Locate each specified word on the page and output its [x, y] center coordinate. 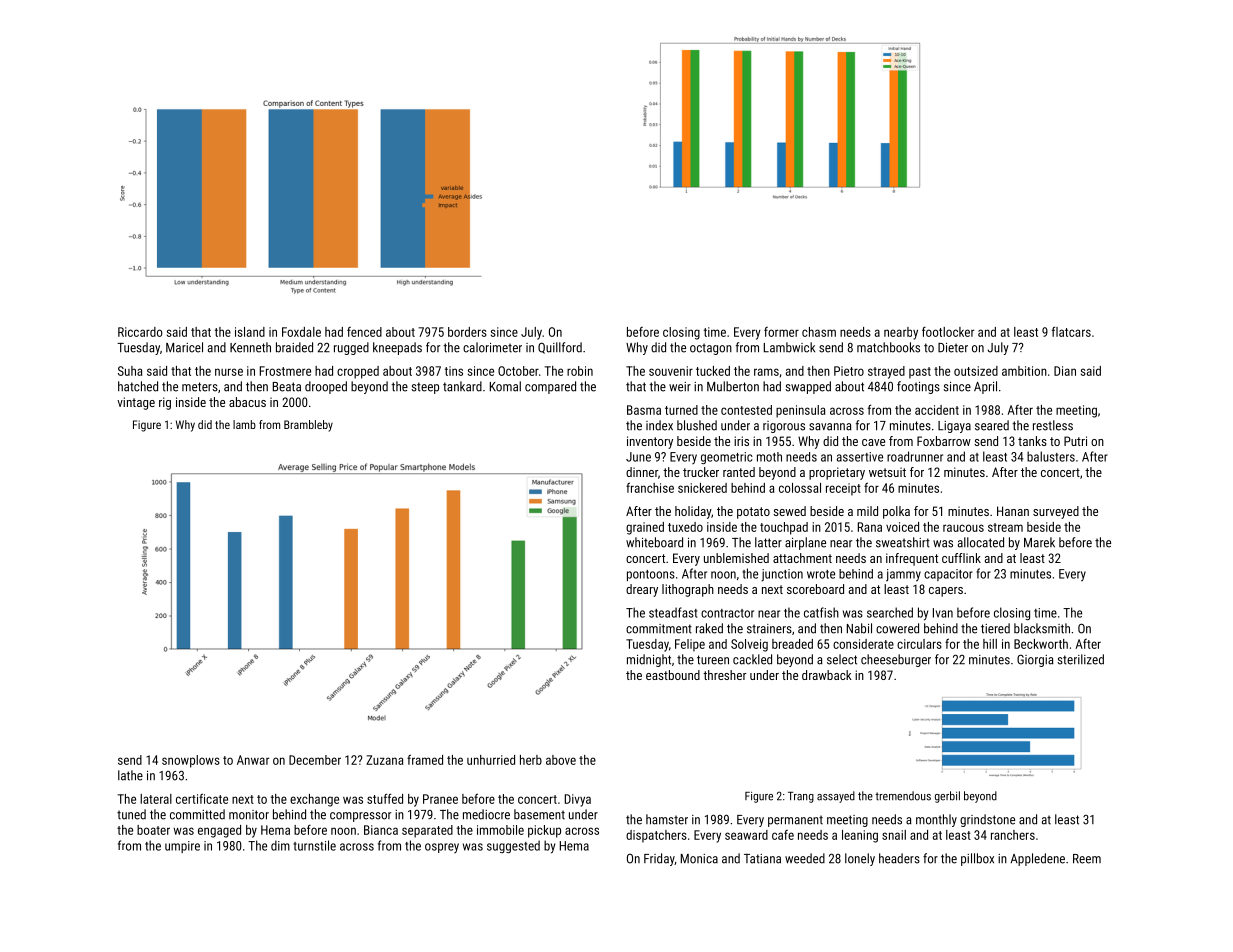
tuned [131, 814]
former [781, 332]
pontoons [651, 575]
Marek [1039, 542]
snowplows [191, 761]
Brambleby [308, 426]
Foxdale [301, 332]
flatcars [1071, 331]
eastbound [673, 675]
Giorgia [1035, 660]
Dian [1065, 371]
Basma [644, 410]
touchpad [784, 528]
